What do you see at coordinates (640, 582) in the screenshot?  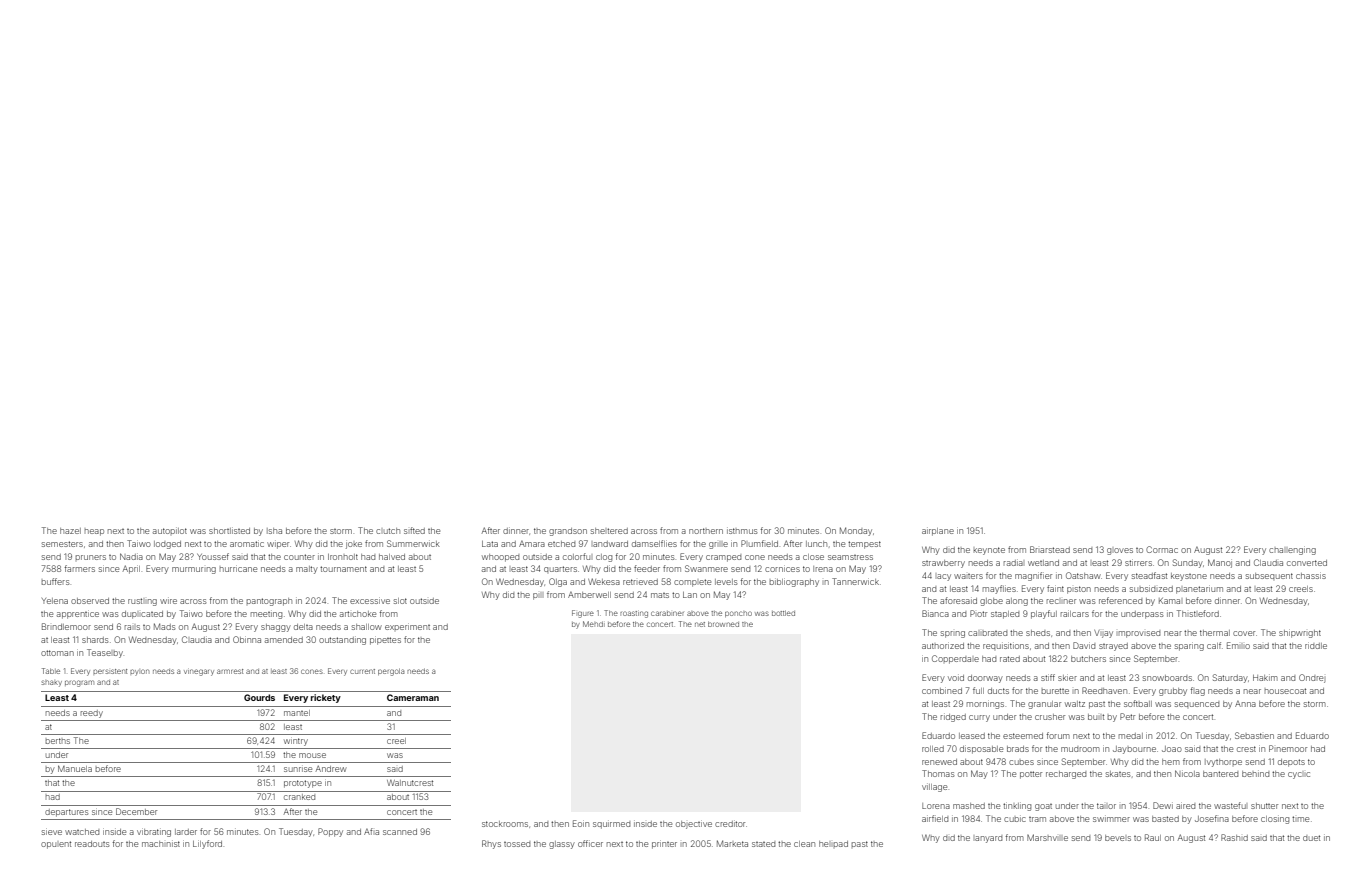 I see `retrieved` at bounding box center [640, 582].
